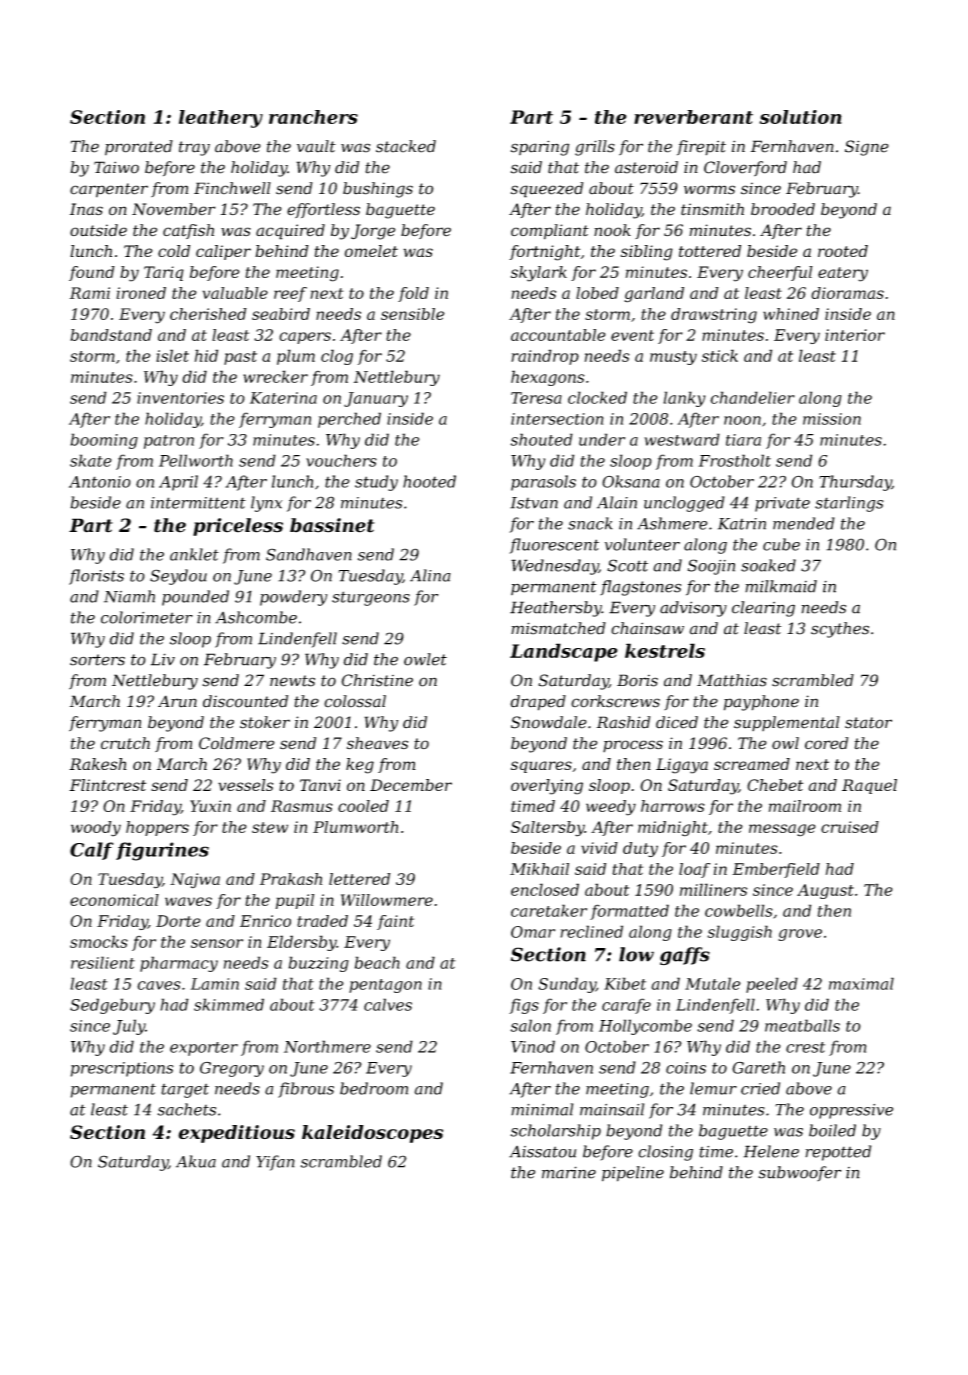 The width and height of the page is (968, 1375). I want to click on January, so click(376, 399).
